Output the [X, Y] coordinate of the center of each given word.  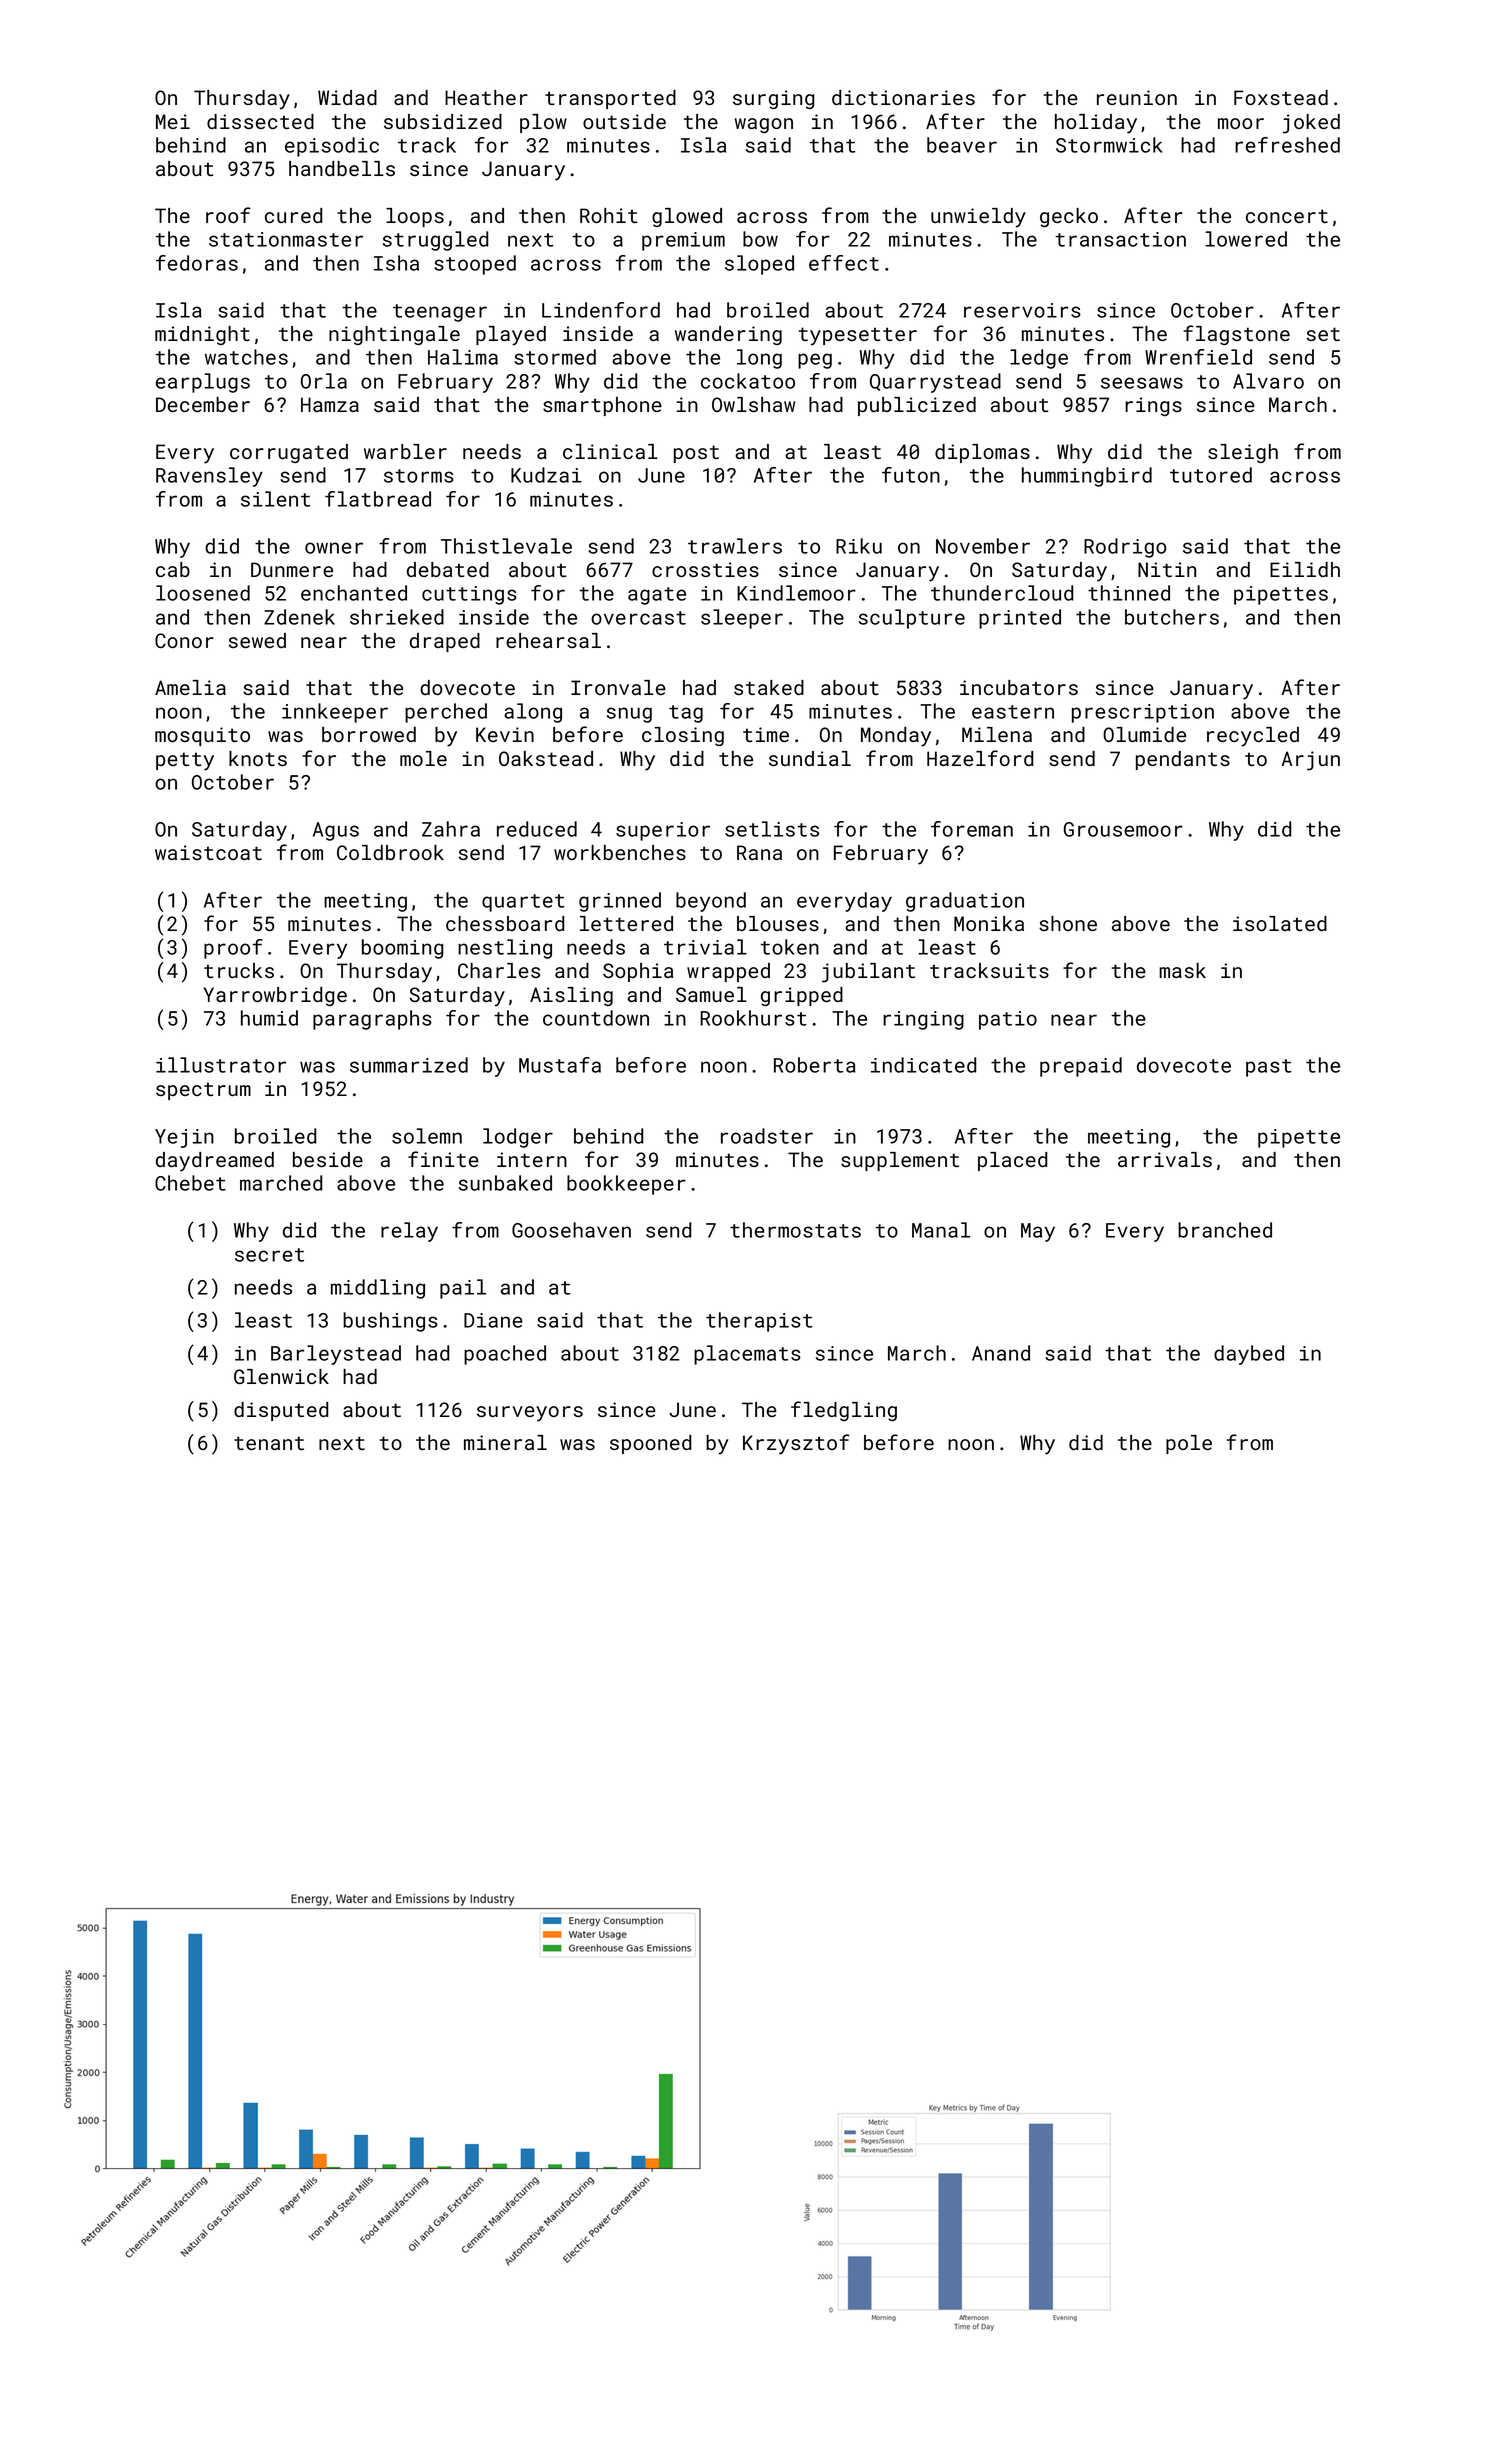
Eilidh [1305, 569]
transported [610, 99]
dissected [260, 121]
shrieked [397, 617]
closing [683, 736]
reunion [1137, 97]
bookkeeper [626, 1185]
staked [769, 687]
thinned [1129, 593]
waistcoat [208, 852]
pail [463, 1289]
